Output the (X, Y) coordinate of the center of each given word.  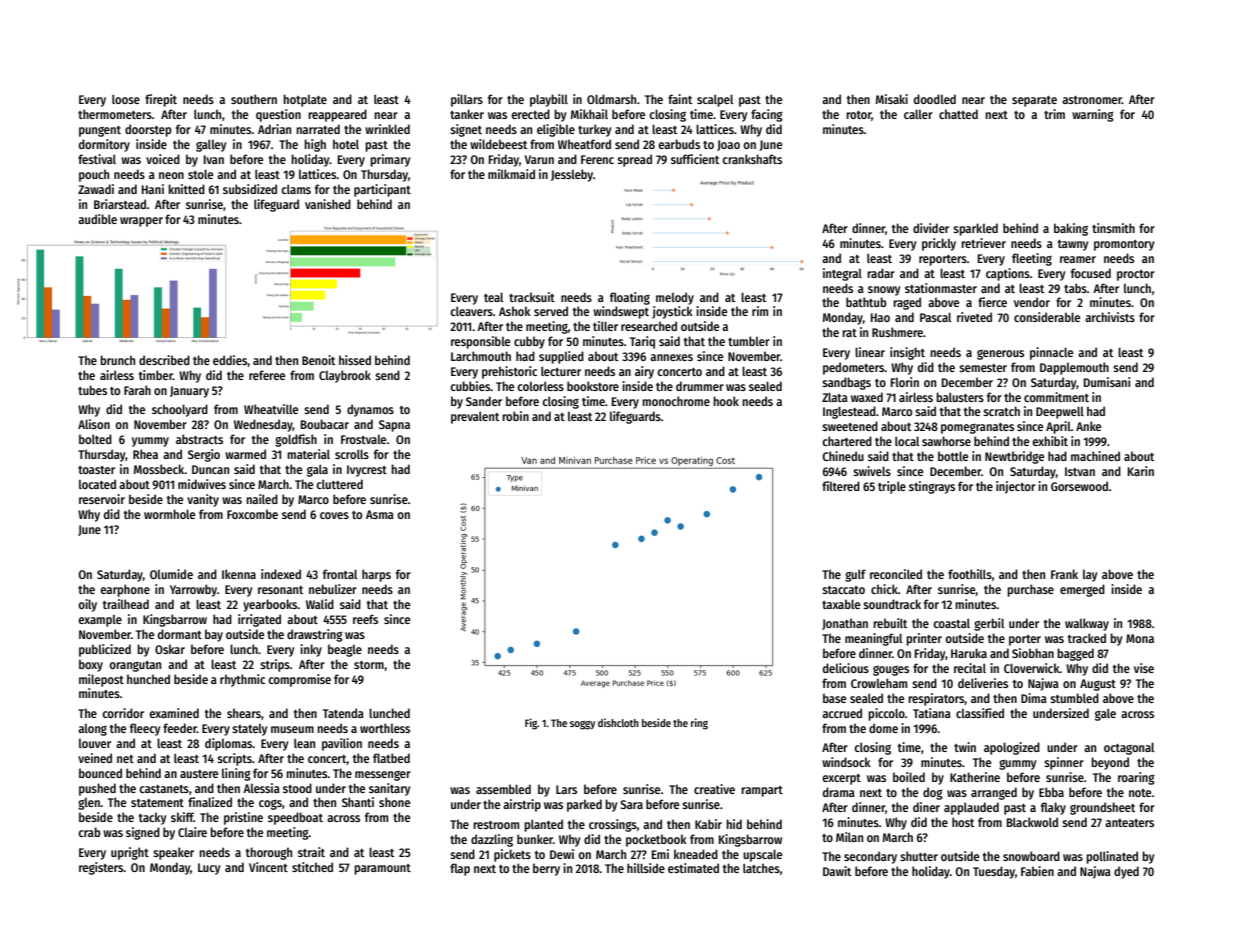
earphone (125, 590)
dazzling (492, 840)
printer (924, 639)
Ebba (1051, 792)
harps (376, 575)
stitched (312, 867)
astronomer (1092, 100)
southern (254, 99)
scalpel (715, 100)
